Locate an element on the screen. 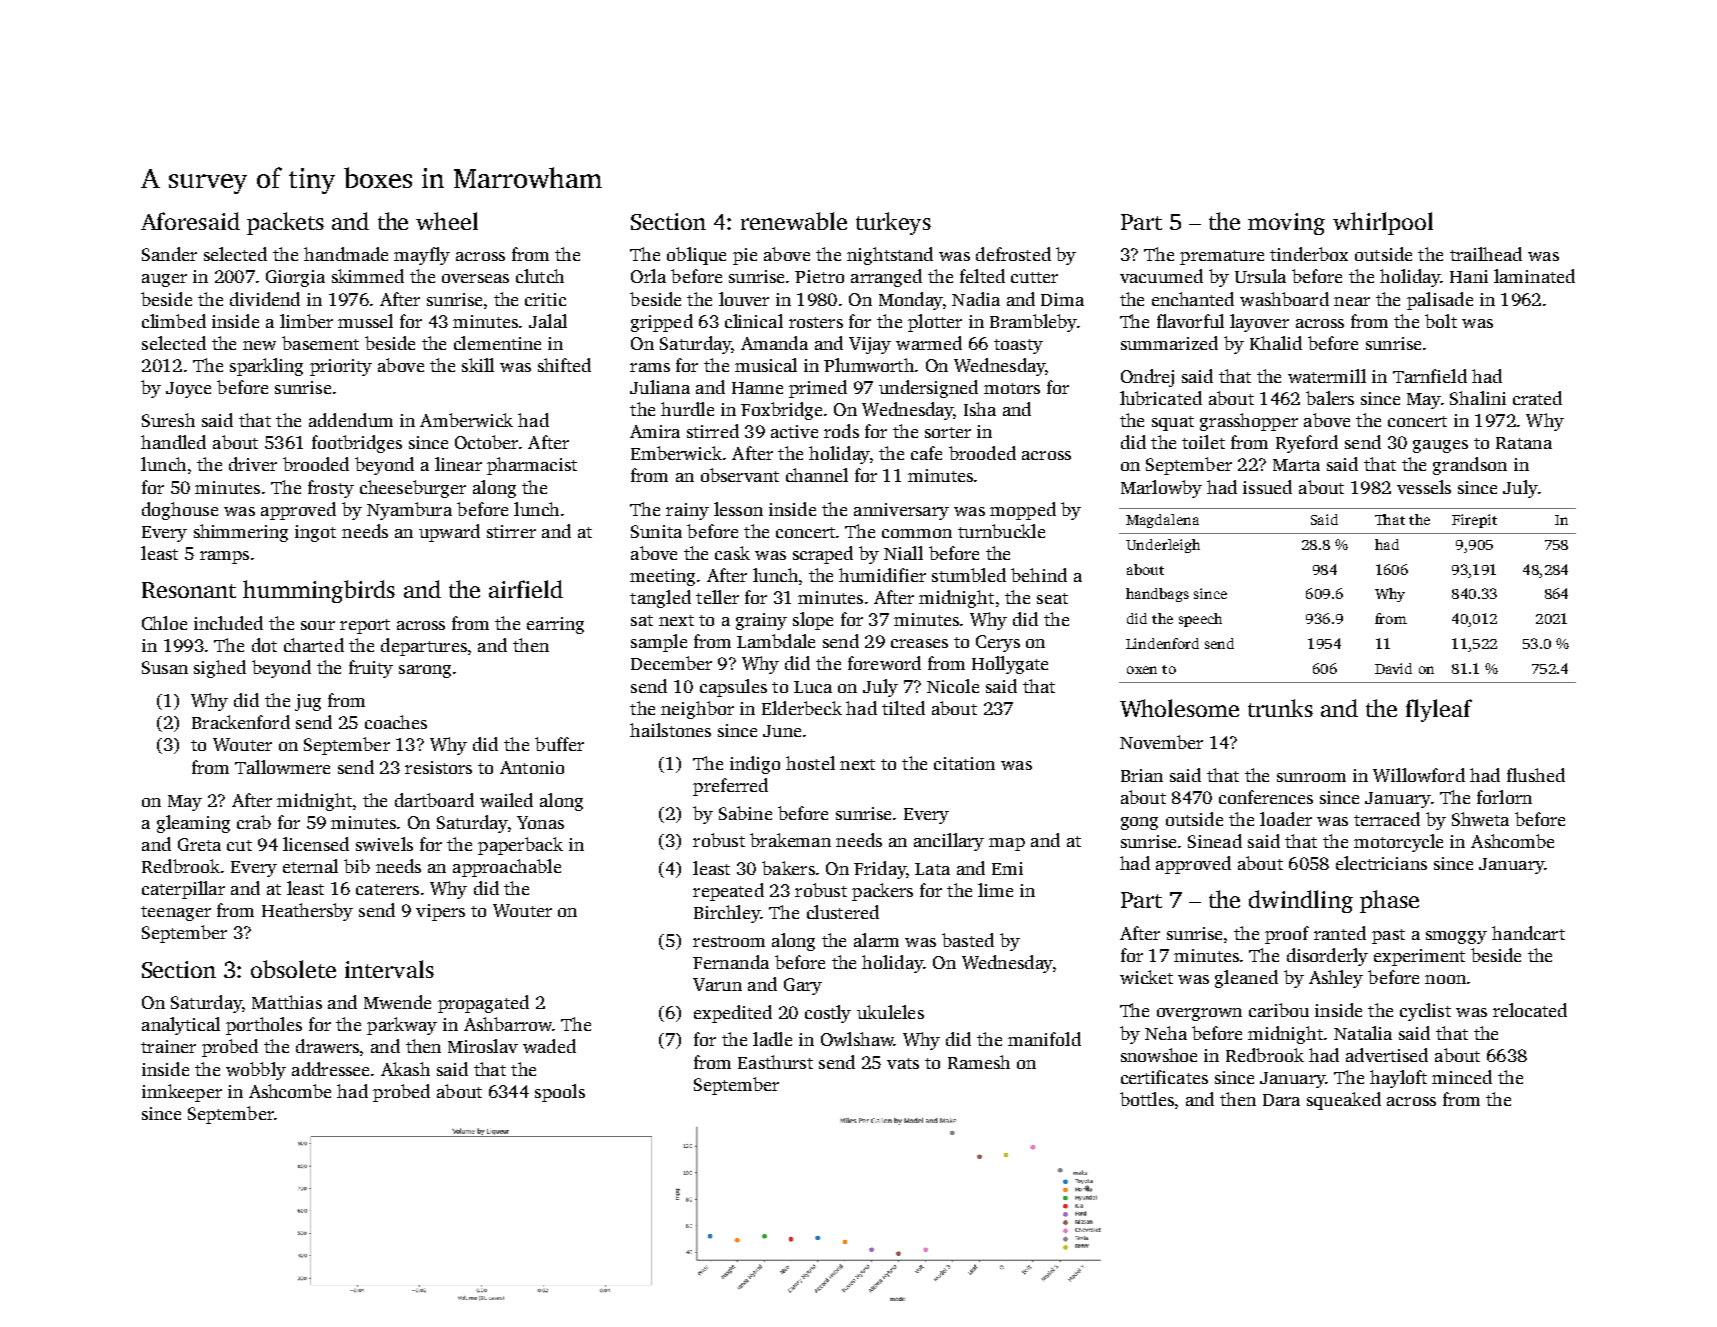  Orla is located at coordinates (648, 276).
